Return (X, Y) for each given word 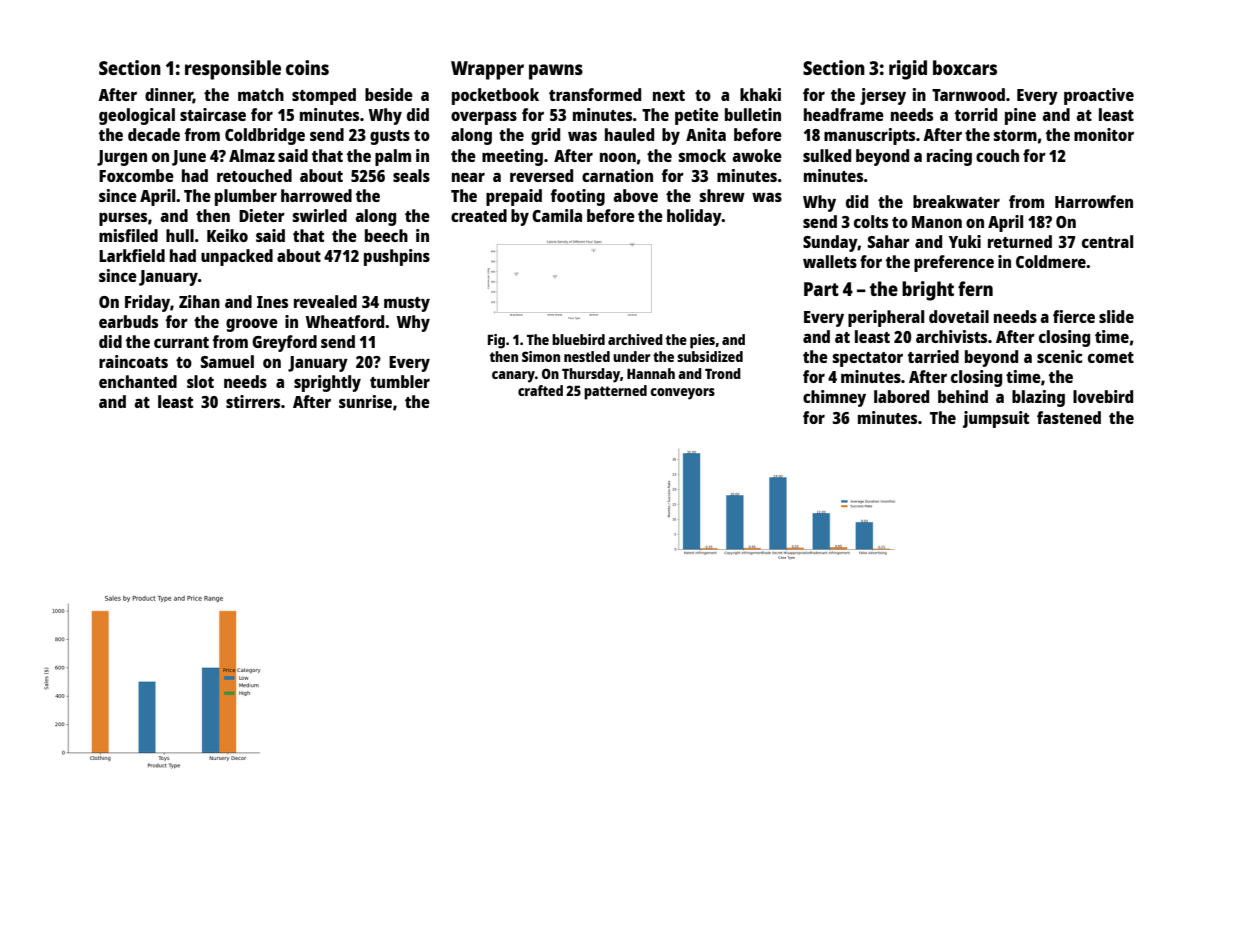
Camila (557, 215)
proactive (1099, 96)
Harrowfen (1094, 201)
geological (137, 116)
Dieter (262, 215)
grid (545, 136)
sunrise (365, 401)
